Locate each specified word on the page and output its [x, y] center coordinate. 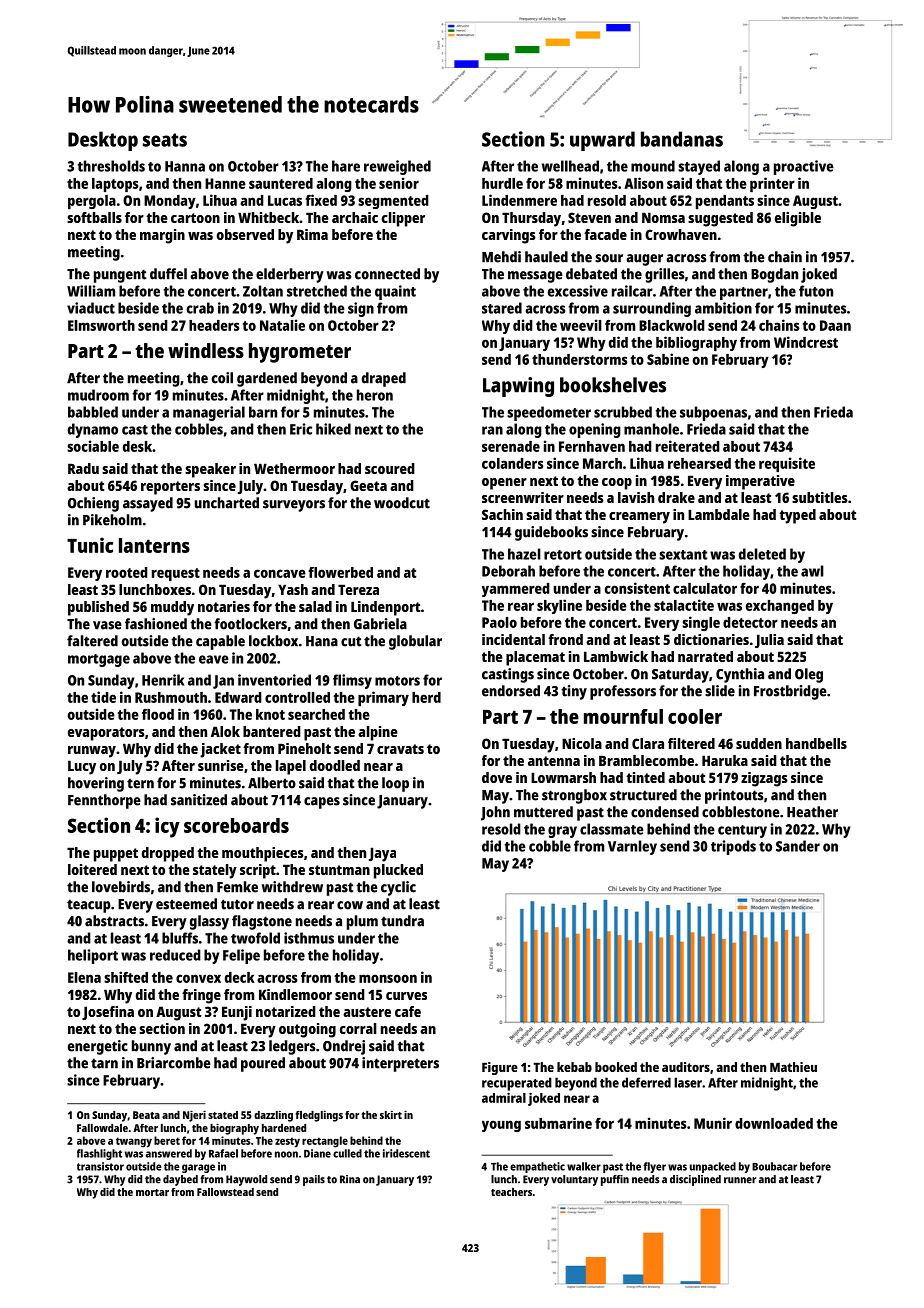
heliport [93, 956]
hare [346, 166]
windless [206, 350]
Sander [798, 846]
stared [502, 308]
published [98, 608]
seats [165, 140]
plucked [398, 871]
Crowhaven [681, 234]
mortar [152, 1192]
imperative [760, 482]
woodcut [402, 503]
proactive [804, 167]
